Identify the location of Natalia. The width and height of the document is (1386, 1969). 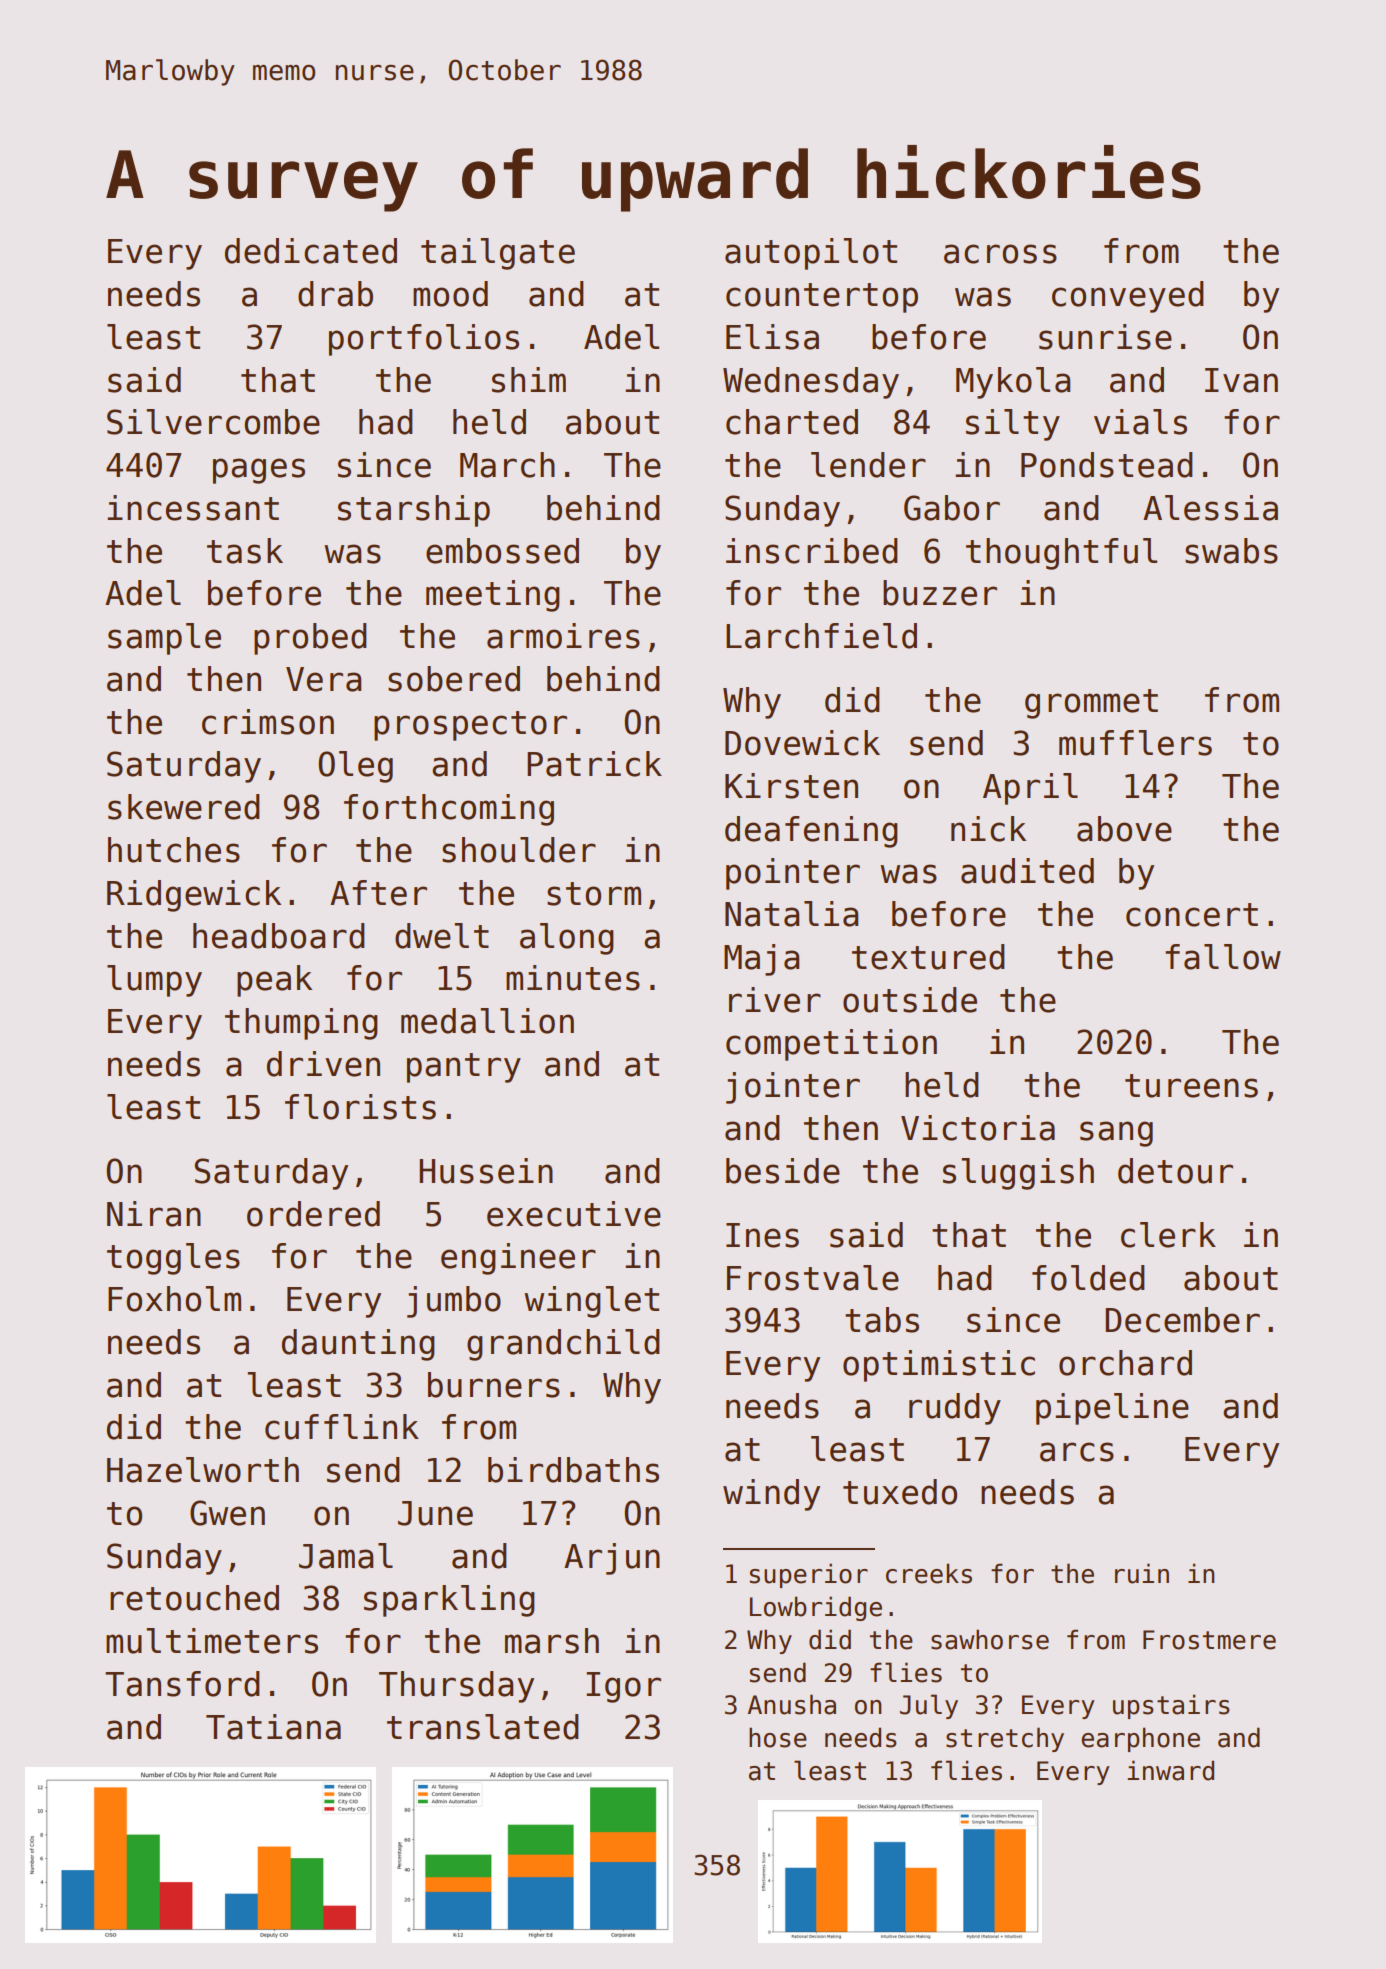
(791, 914).
